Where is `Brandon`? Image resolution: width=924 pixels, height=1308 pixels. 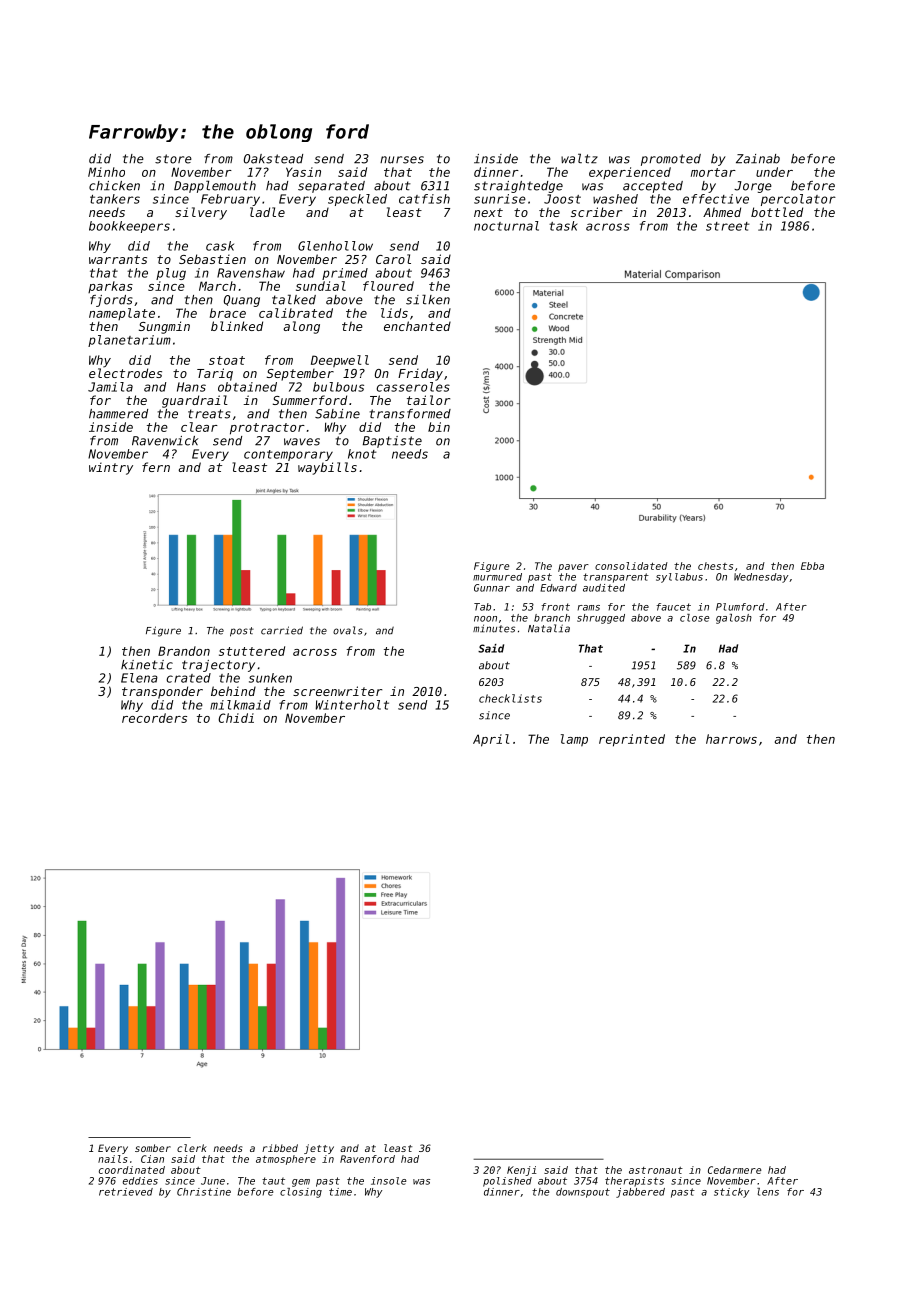
Brandon is located at coordinates (184, 651).
